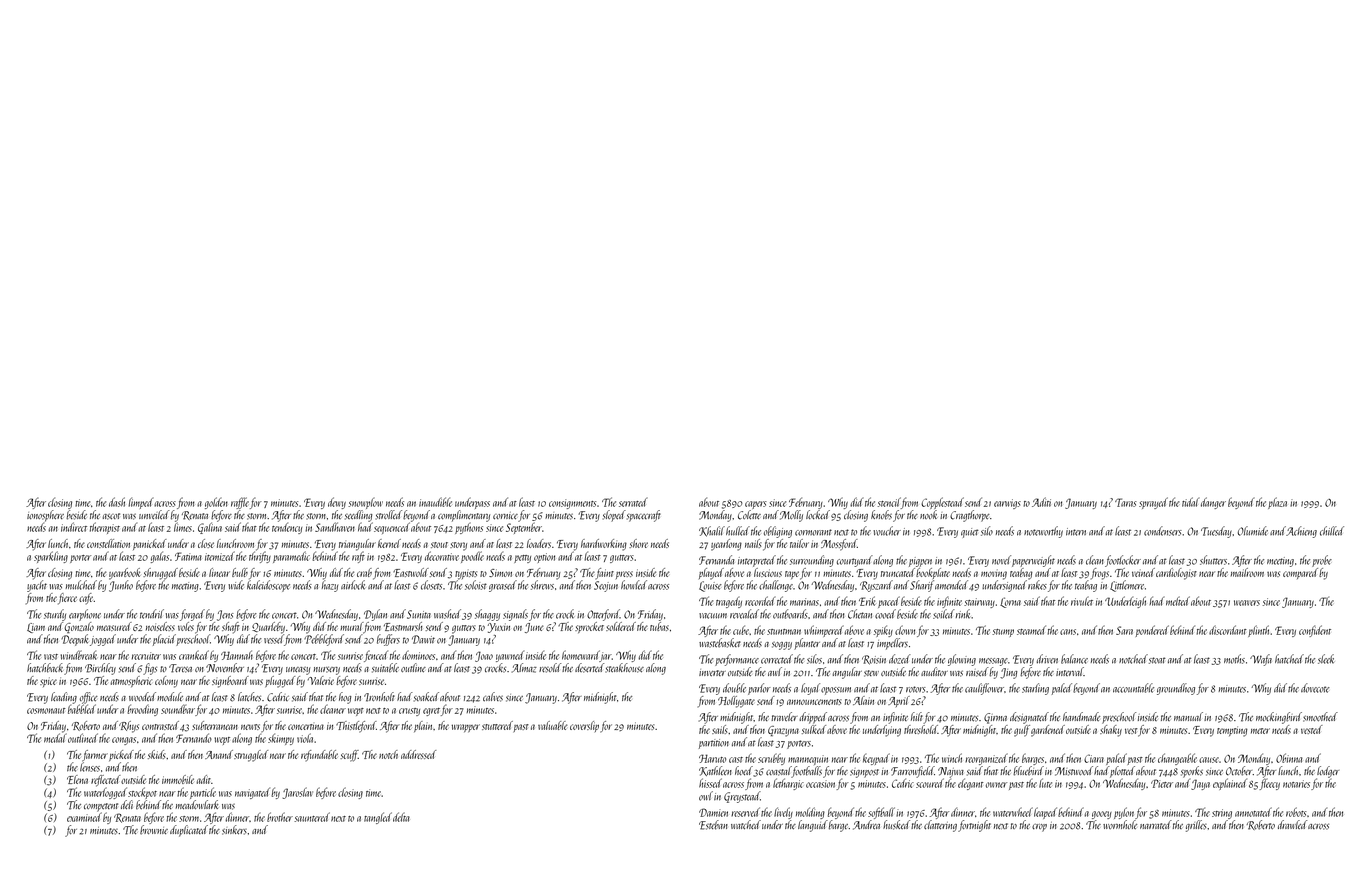 The height and width of the screenshot is (887, 1372). Describe the element at coordinates (1196, 826) in the screenshot. I see `grilles` at that location.
